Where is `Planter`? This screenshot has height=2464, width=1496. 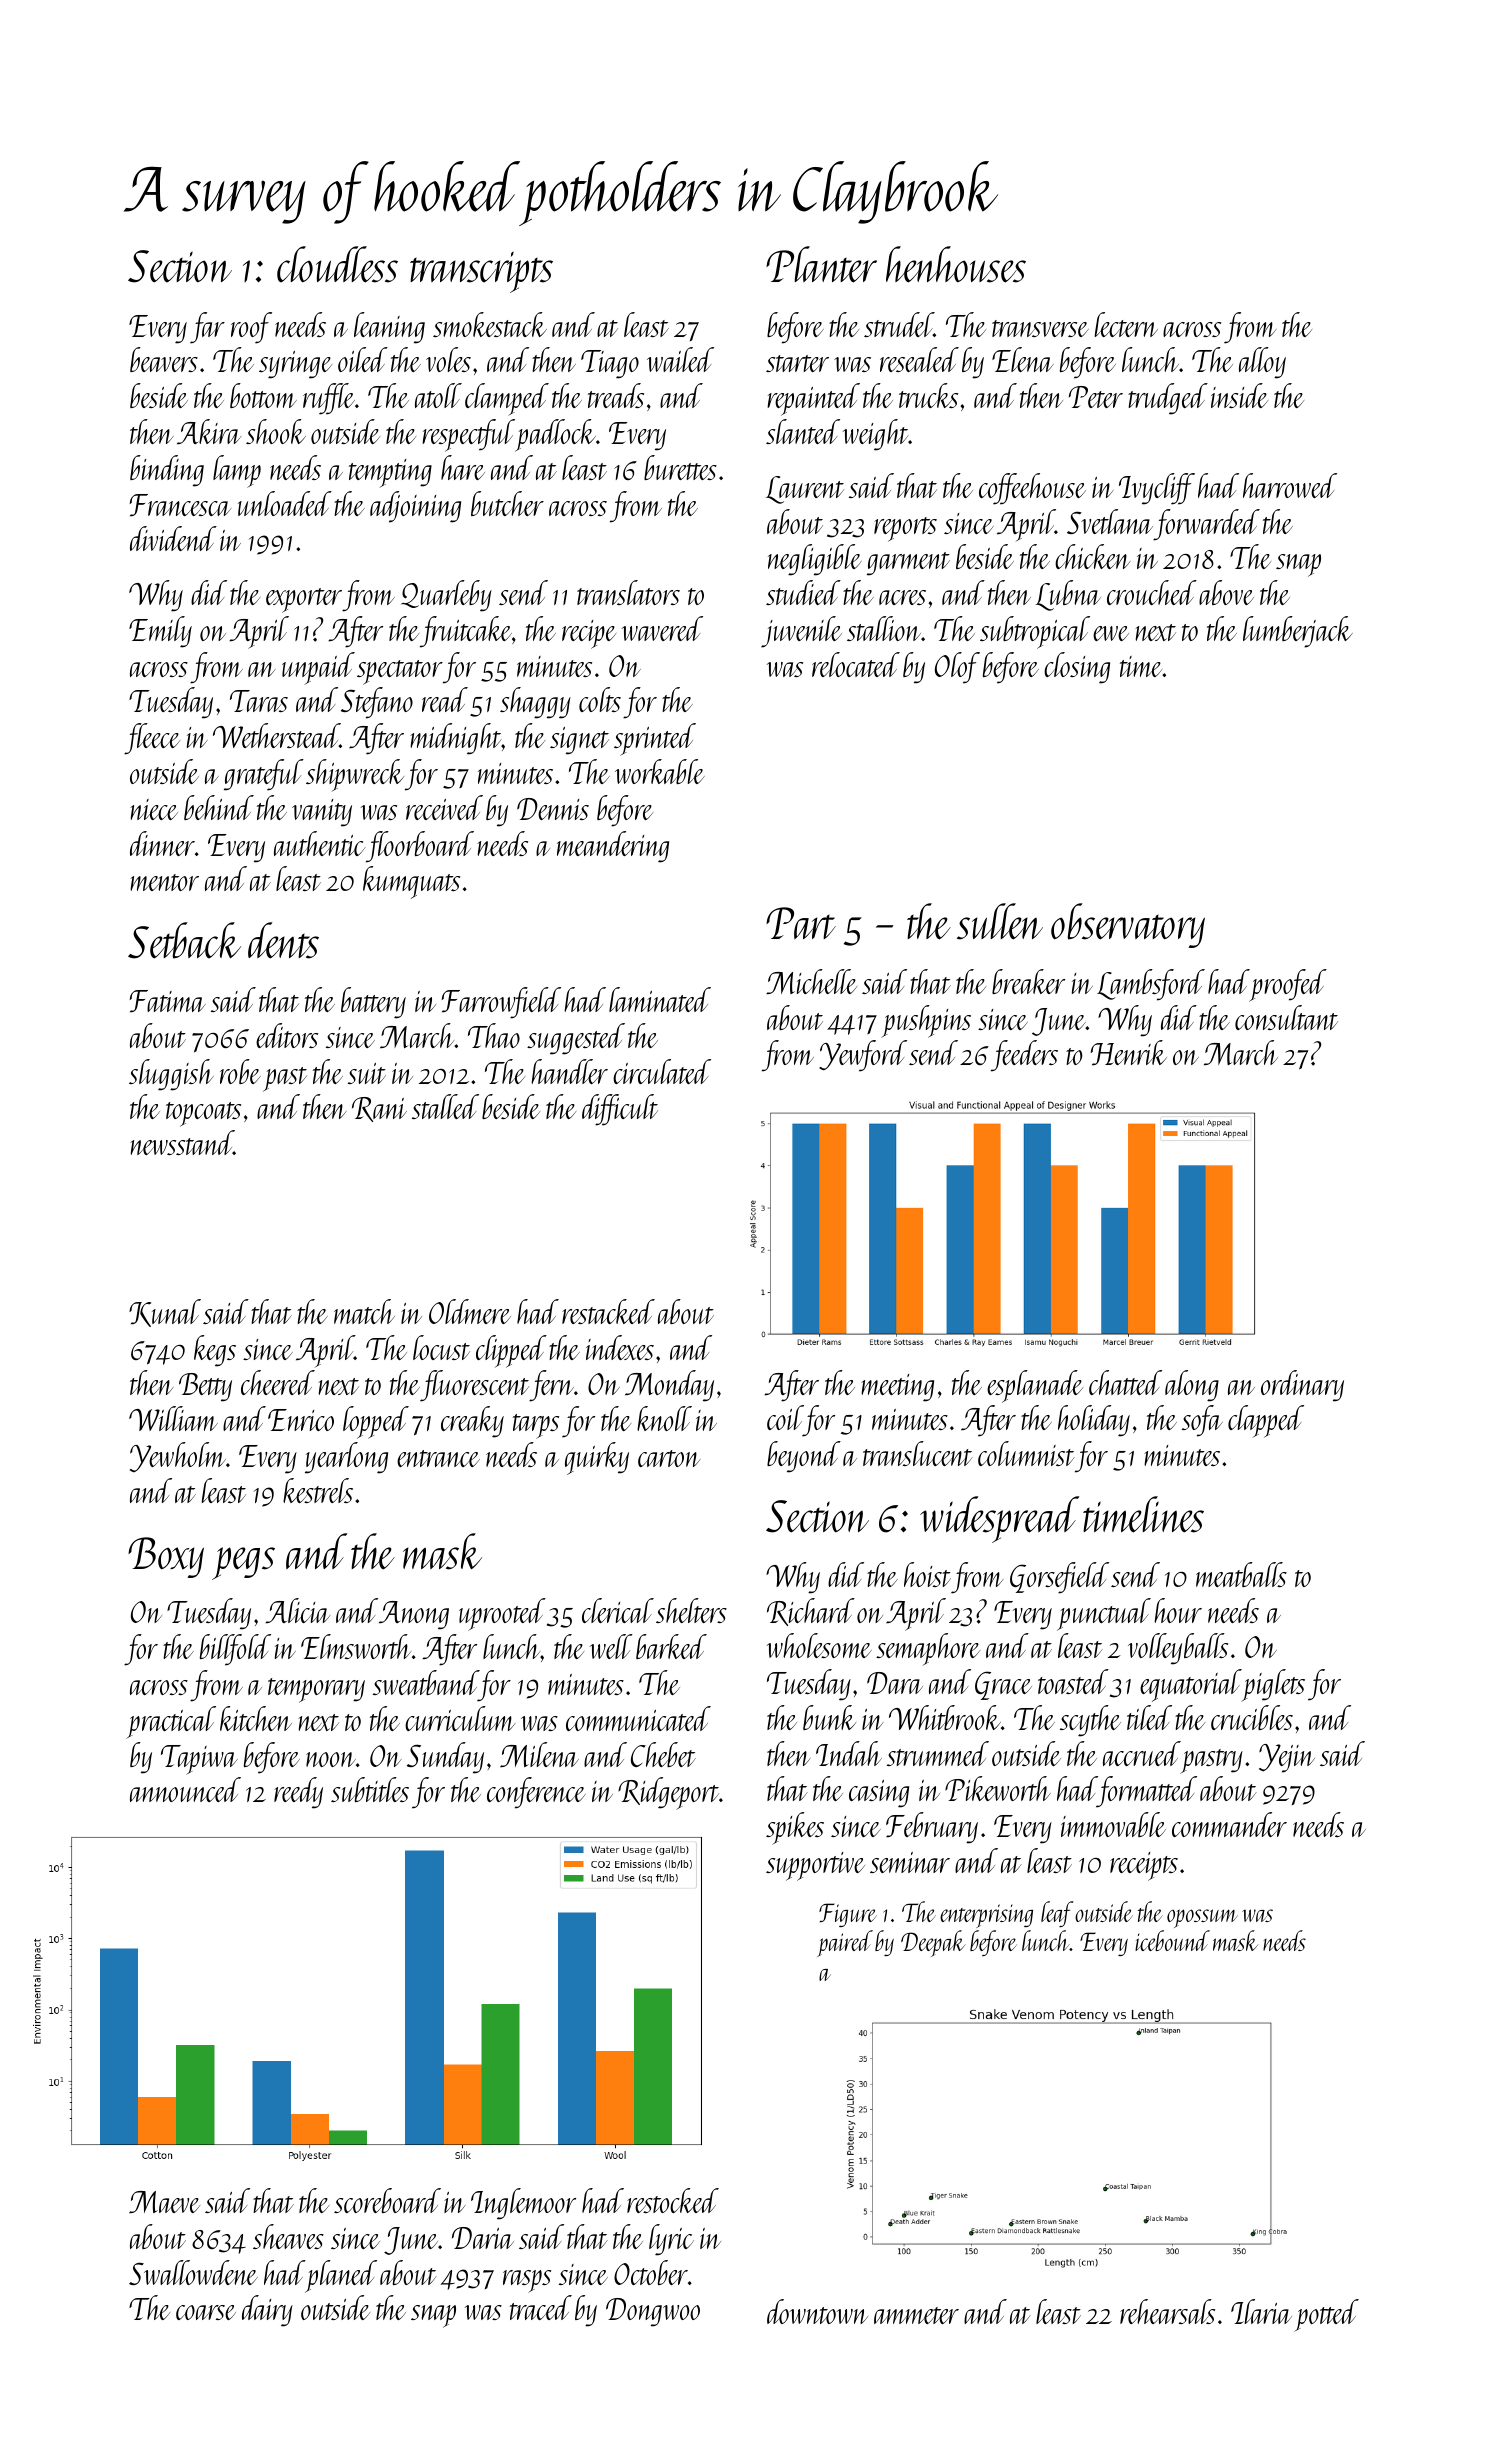
Planter is located at coordinates (821, 264).
